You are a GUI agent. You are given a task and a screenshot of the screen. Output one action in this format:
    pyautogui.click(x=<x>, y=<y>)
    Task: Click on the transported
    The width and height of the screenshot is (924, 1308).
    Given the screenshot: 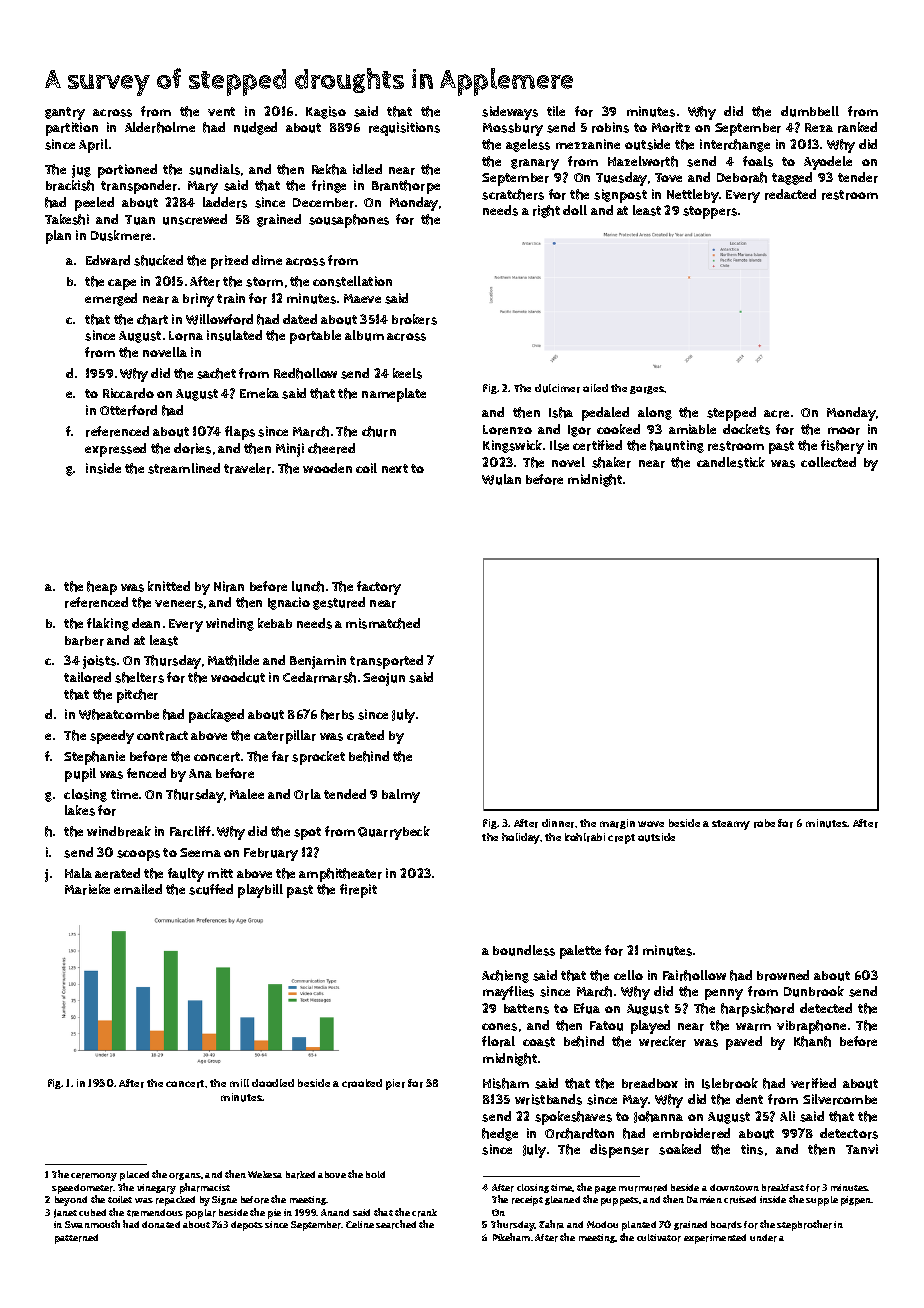 What is the action you would take?
    pyautogui.click(x=386, y=662)
